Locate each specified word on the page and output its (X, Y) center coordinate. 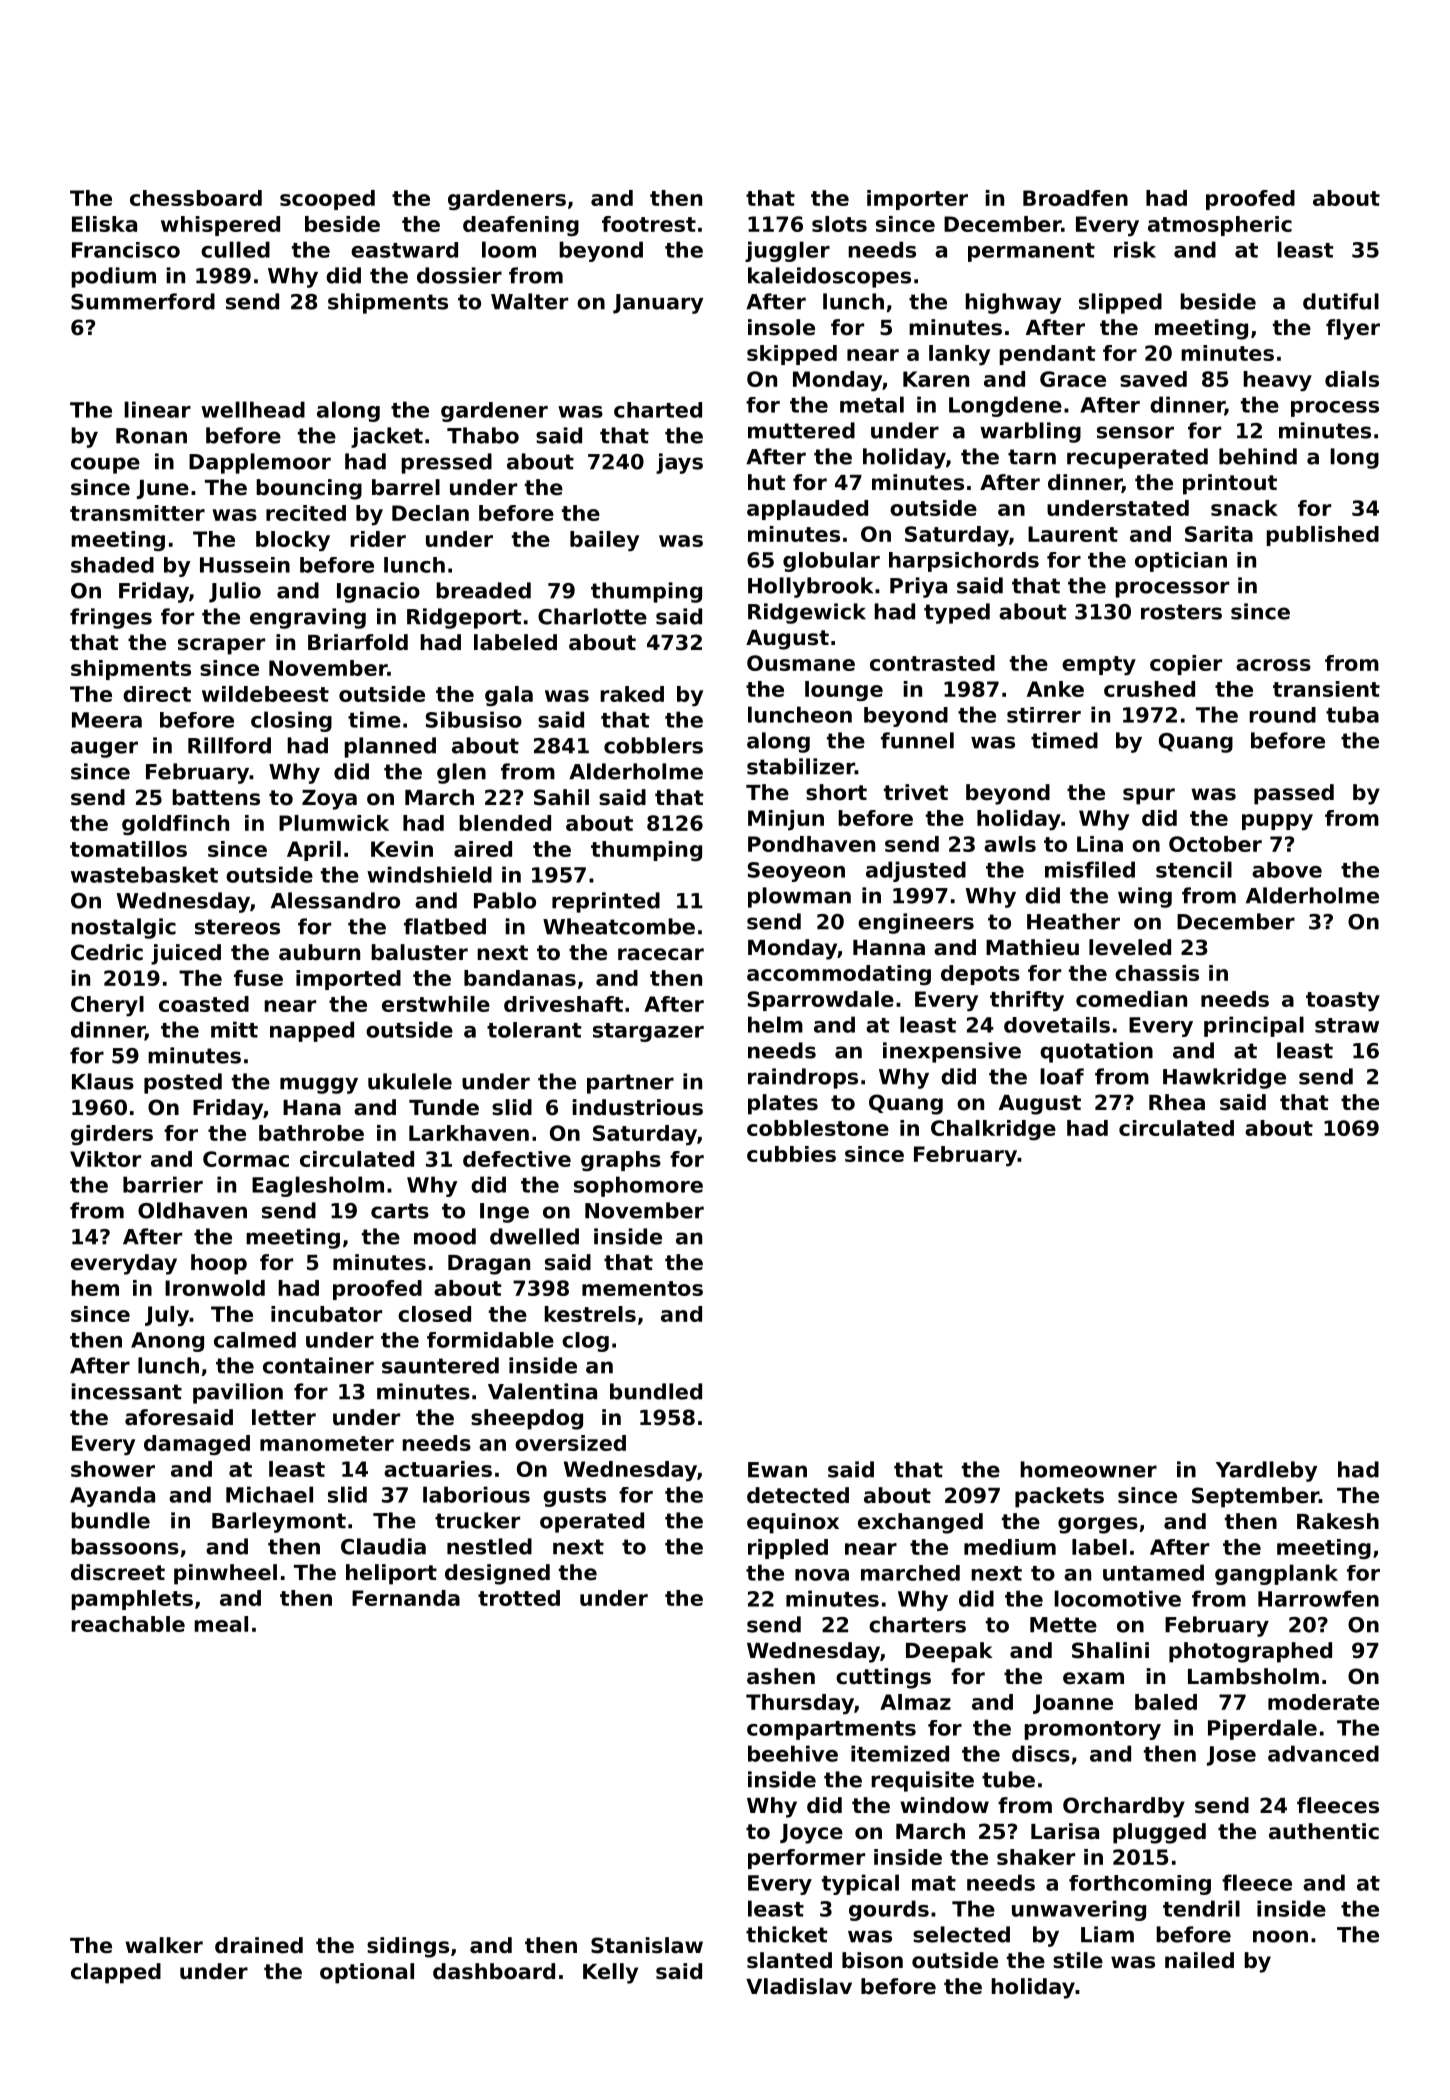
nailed (1199, 1960)
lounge (844, 691)
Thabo (483, 435)
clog (585, 1342)
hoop (219, 1264)
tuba (1352, 714)
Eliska (104, 224)
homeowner (1088, 1469)
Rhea (1177, 1102)
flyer (1353, 329)
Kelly (610, 1973)
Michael (269, 1494)
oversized (570, 1443)
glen (461, 773)
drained (259, 1945)
